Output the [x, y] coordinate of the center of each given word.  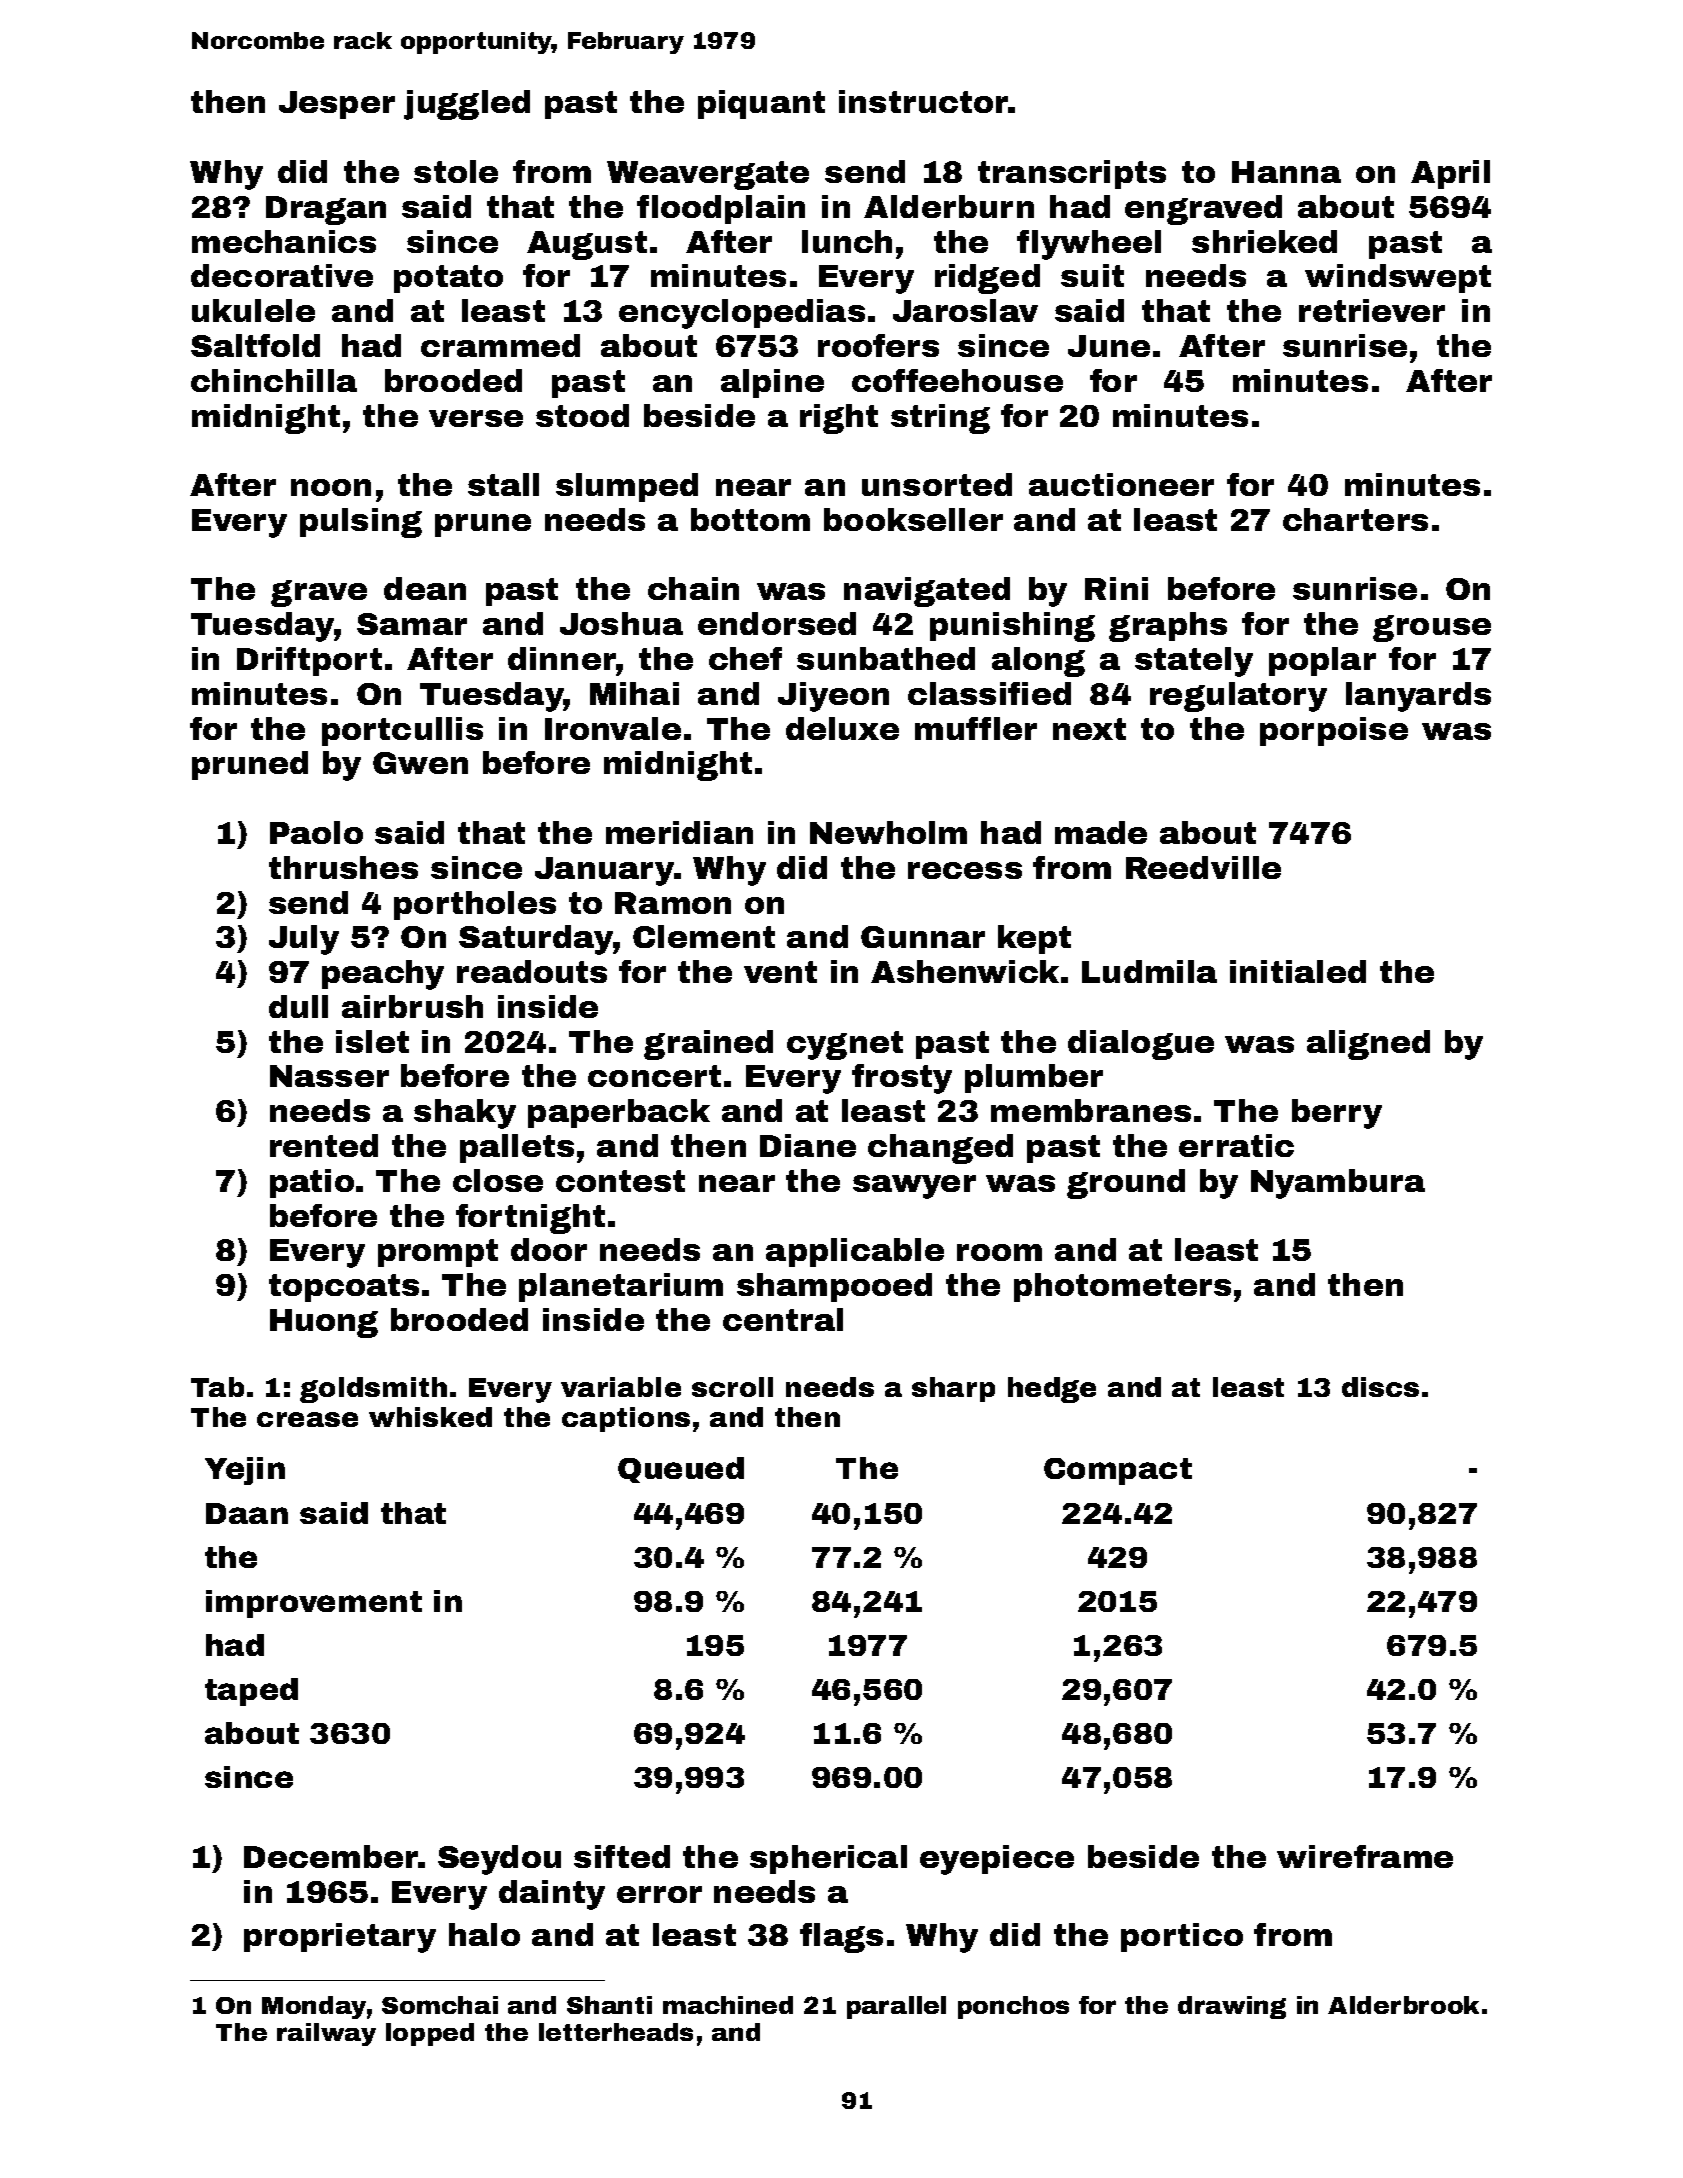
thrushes [343, 867]
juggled [467, 105]
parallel [896, 2007]
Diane [808, 1145]
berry [1337, 1114]
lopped [430, 2034]
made [1101, 832]
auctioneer [1121, 484]
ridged [987, 279]
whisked [430, 1417]
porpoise [1334, 731]
